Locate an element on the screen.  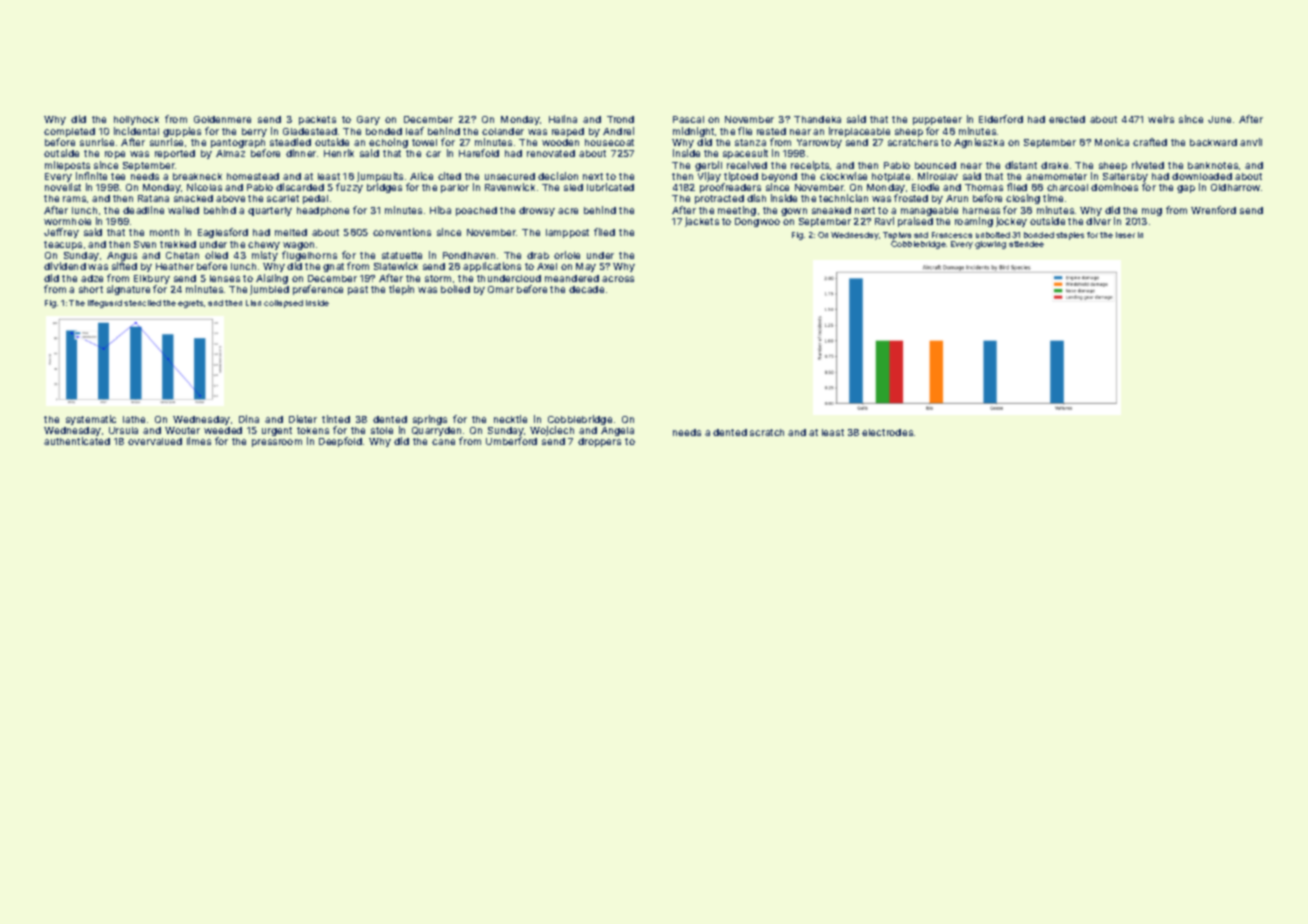
necktie is located at coordinates (510, 419).
